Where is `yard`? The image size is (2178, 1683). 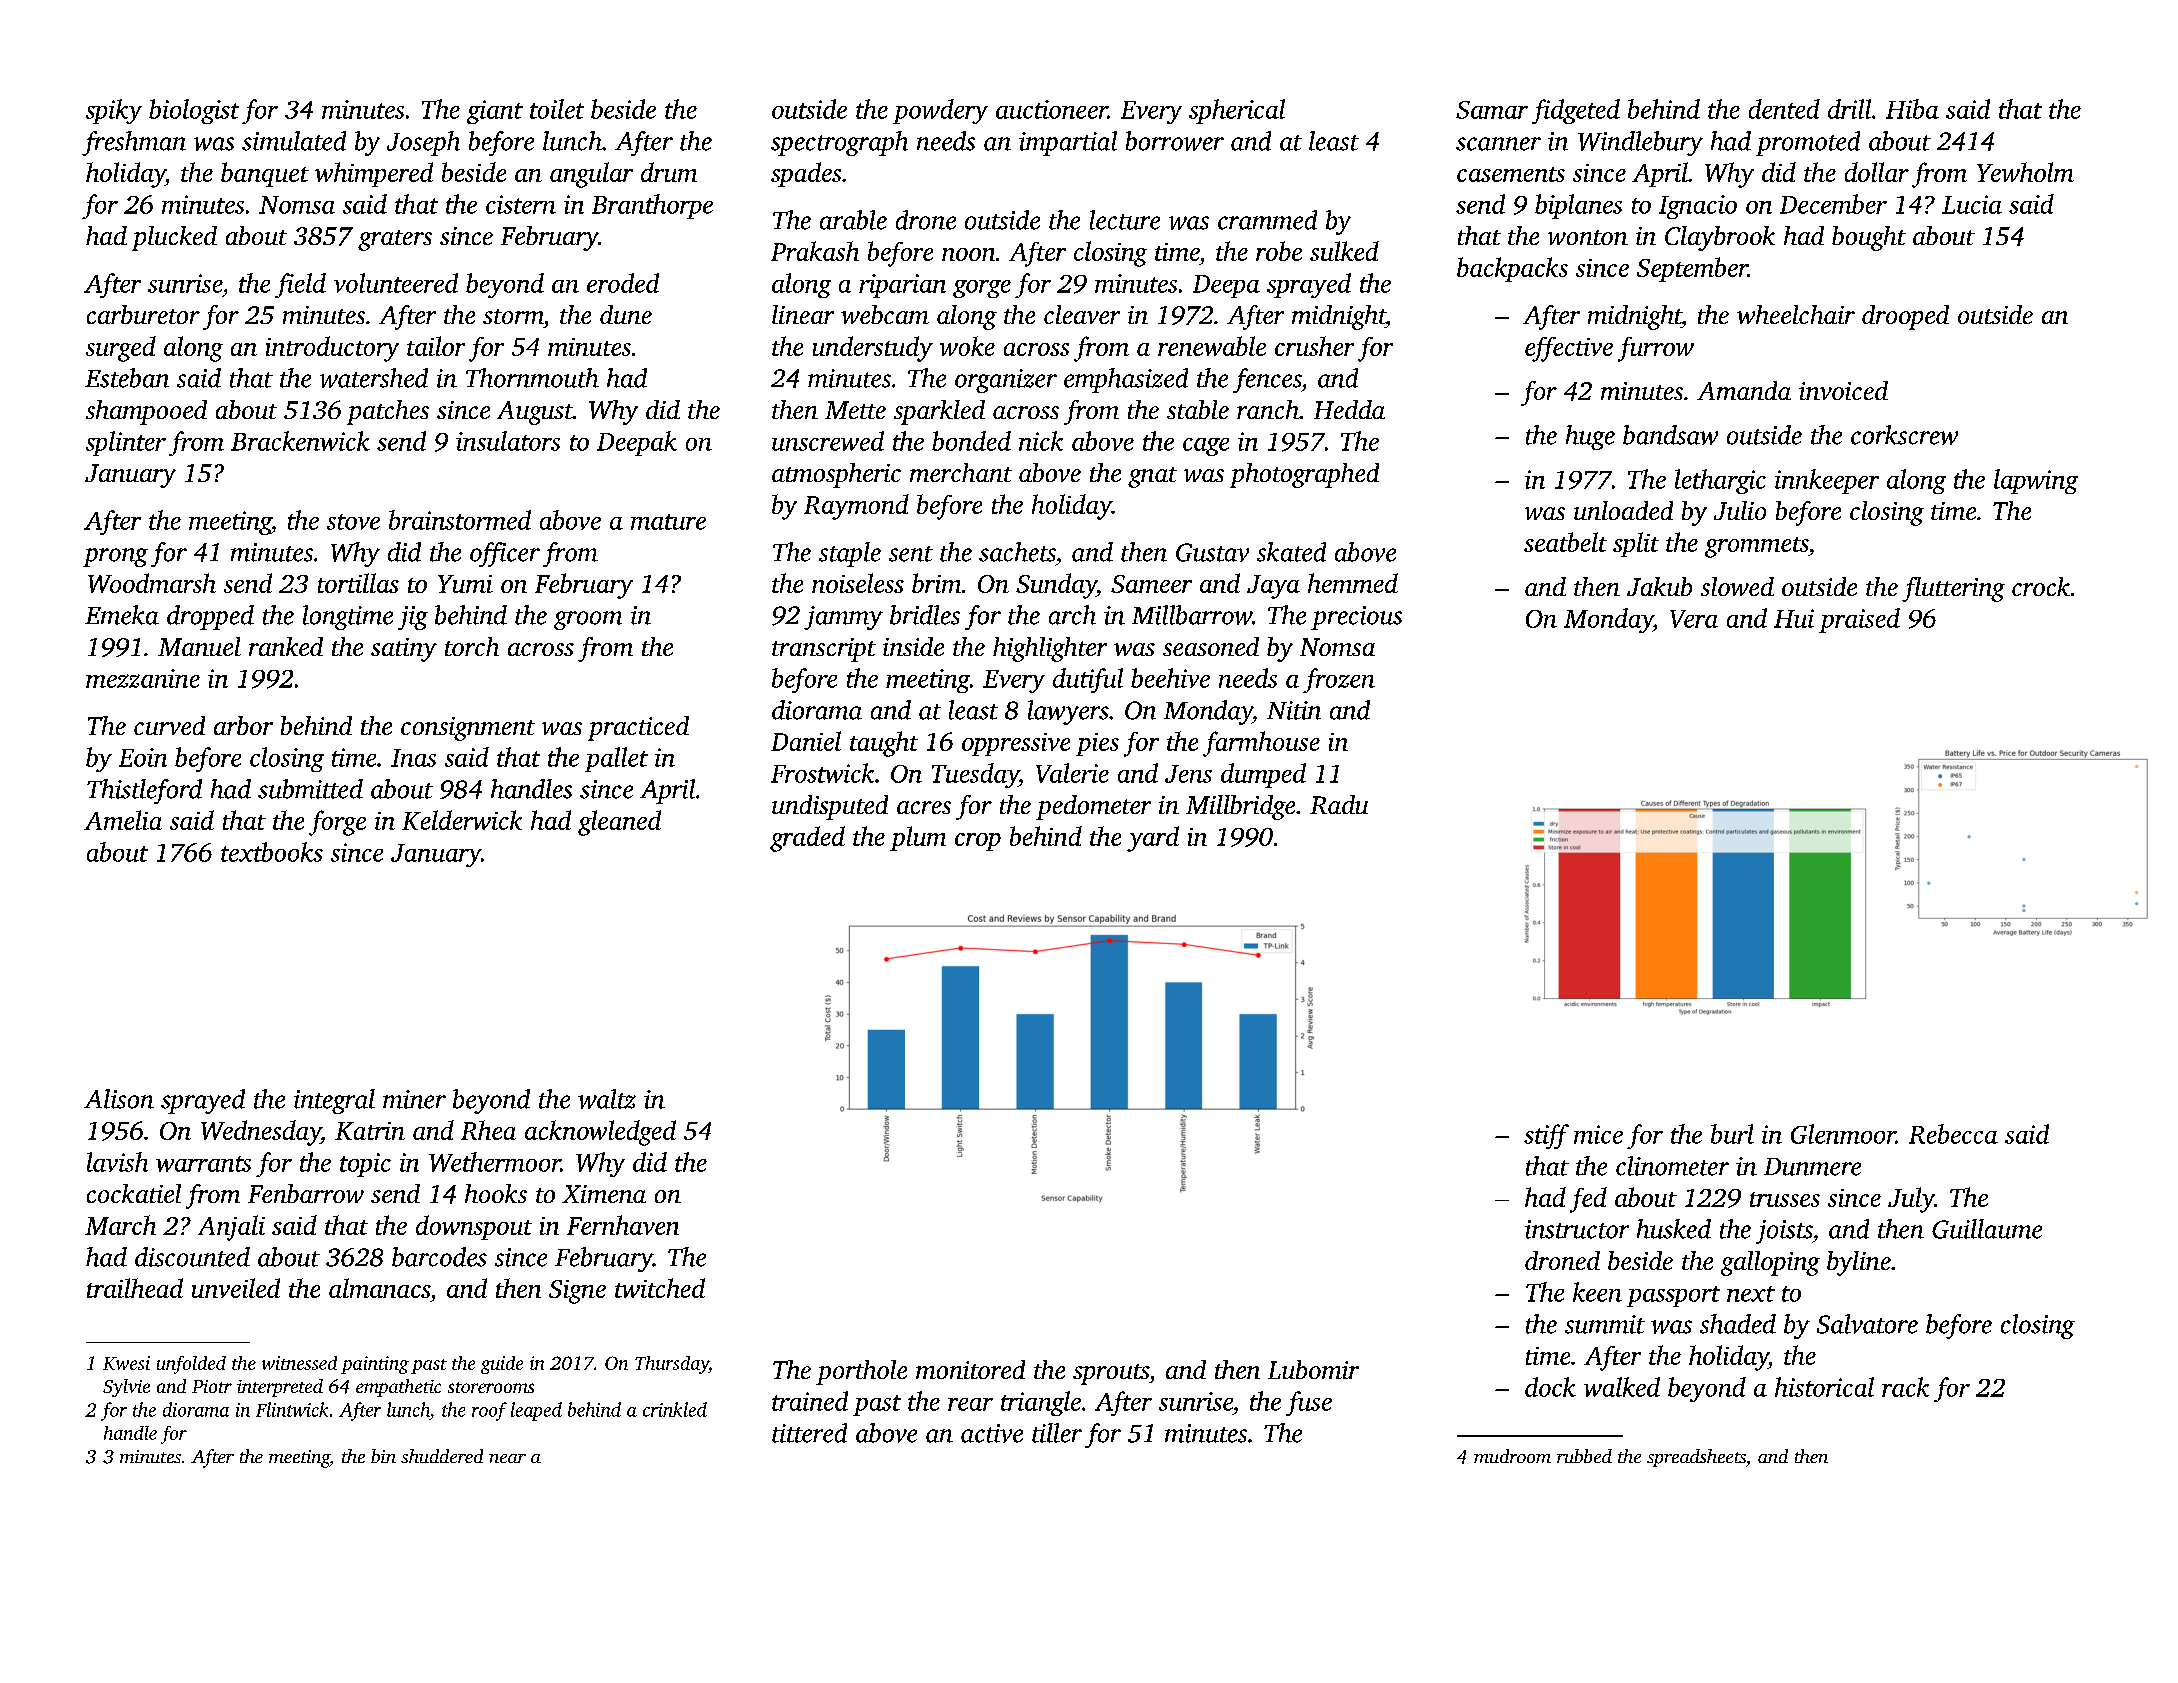
yard is located at coordinates (1153, 839).
